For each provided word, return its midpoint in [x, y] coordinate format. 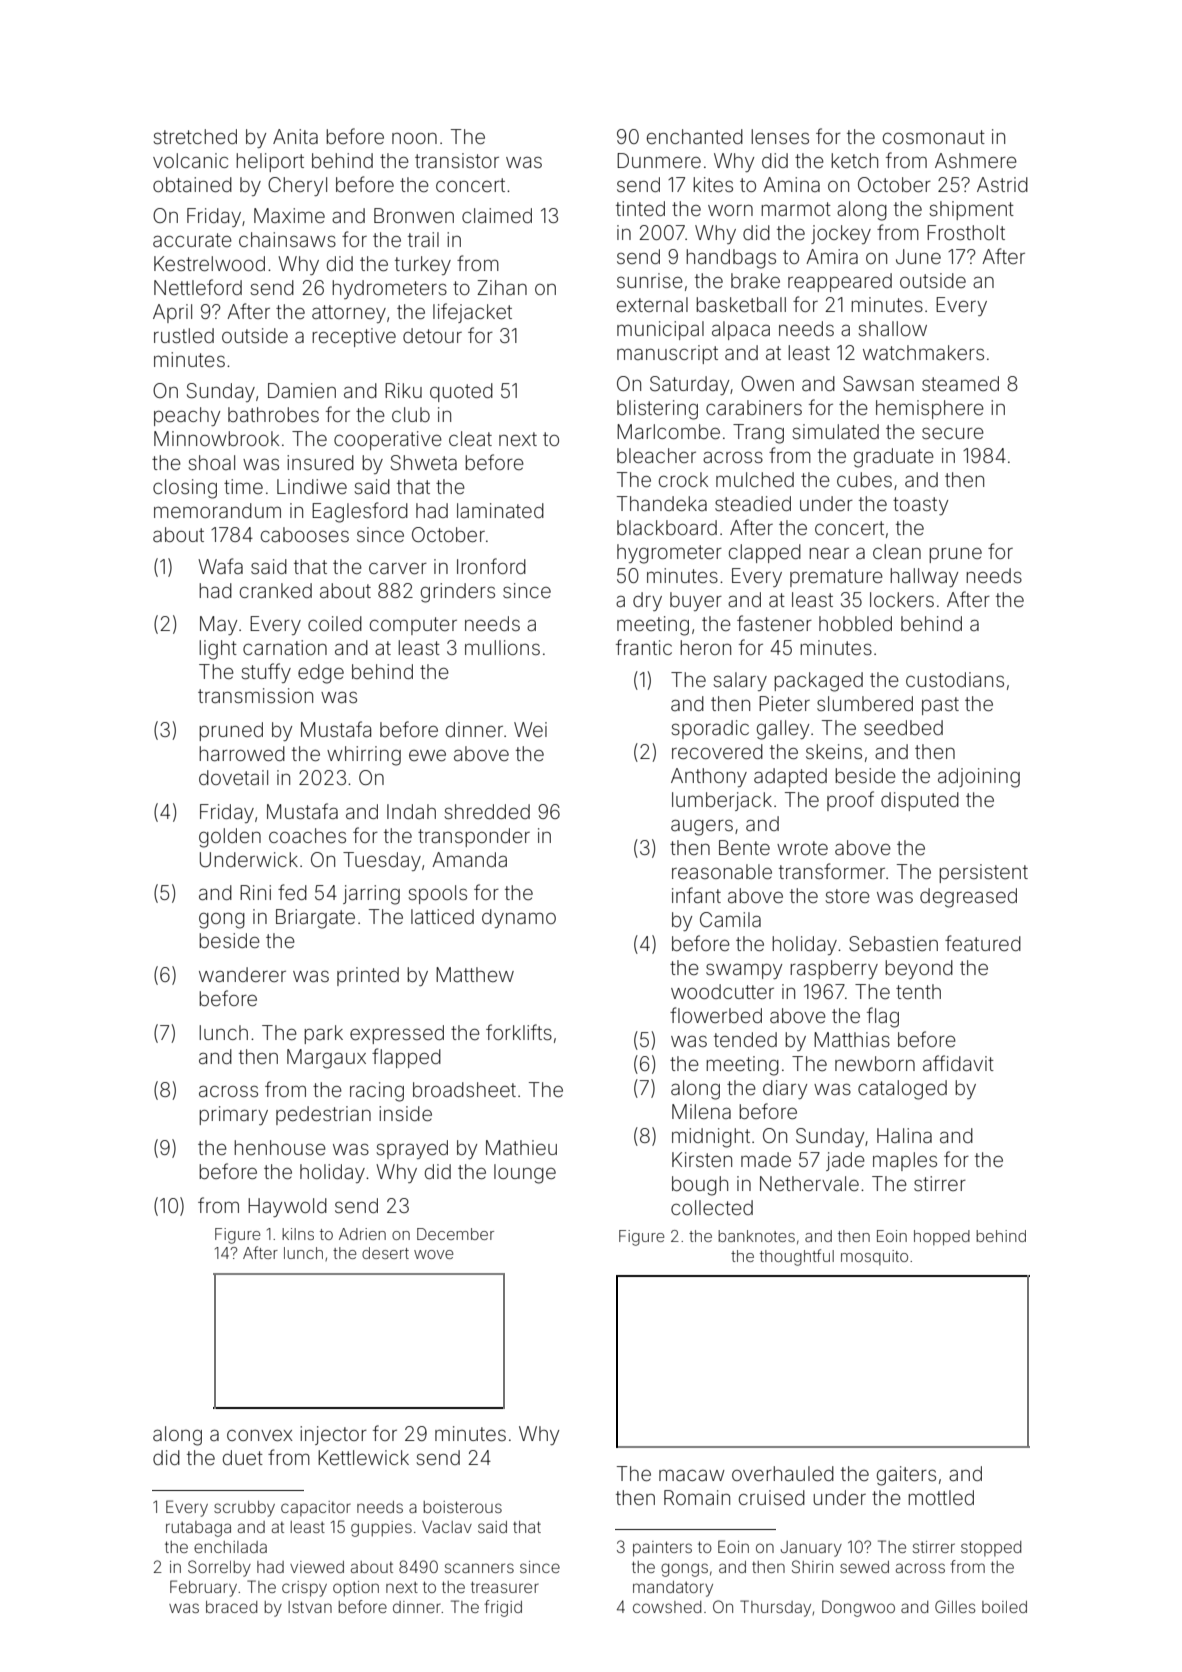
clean [897, 551]
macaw [692, 1475]
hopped [942, 1237]
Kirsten [702, 1159]
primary [233, 1115]
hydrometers [389, 289]
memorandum [217, 510]
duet [243, 1457]
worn [730, 210]
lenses [780, 136]
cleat [470, 438]
